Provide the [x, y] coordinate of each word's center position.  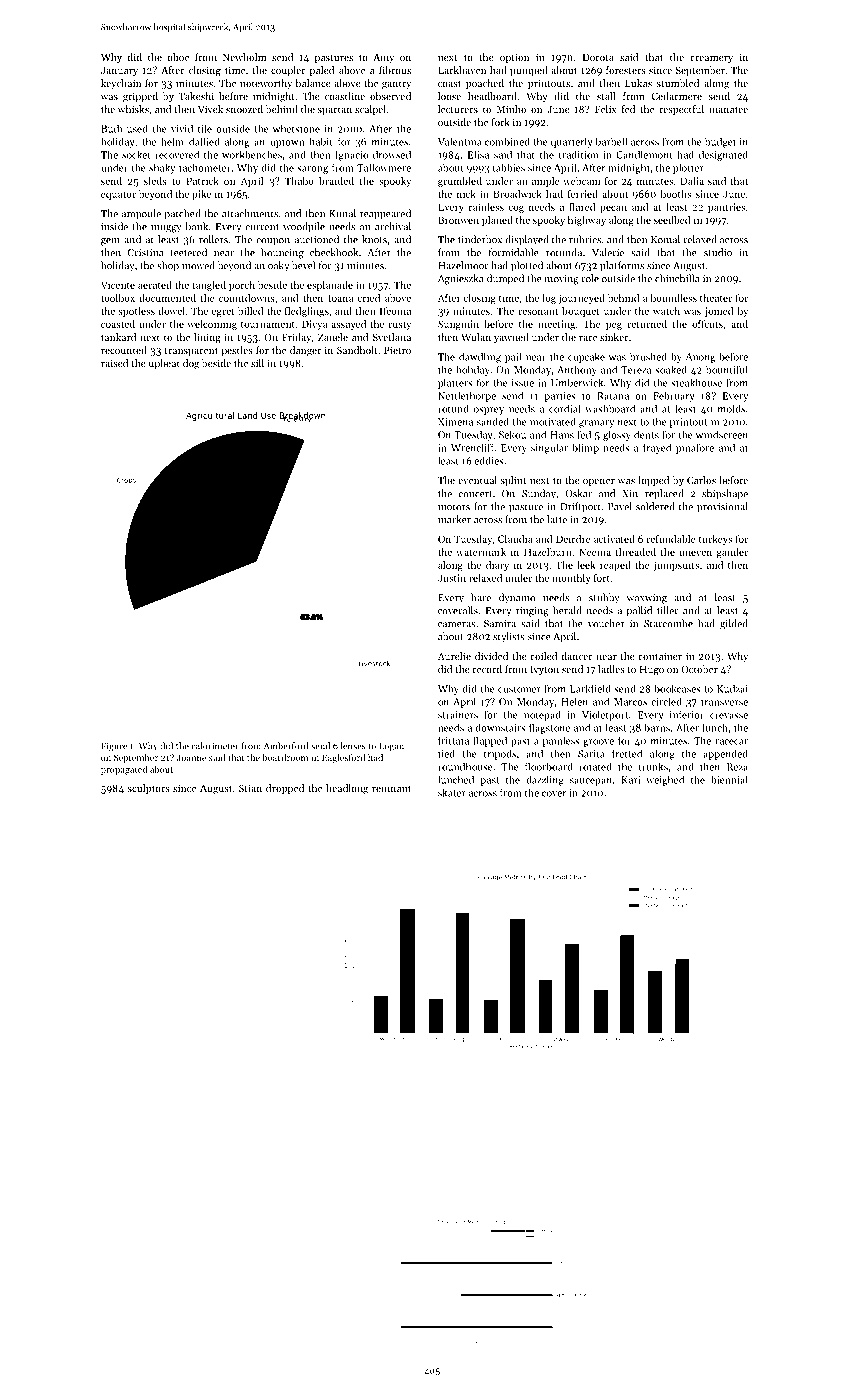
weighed [665, 781]
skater [452, 793]
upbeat [164, 364]
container [660, 656]
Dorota [598, 57]
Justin [452, 578]
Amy [383, 58]
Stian [250, 788]
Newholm [244, 57]
